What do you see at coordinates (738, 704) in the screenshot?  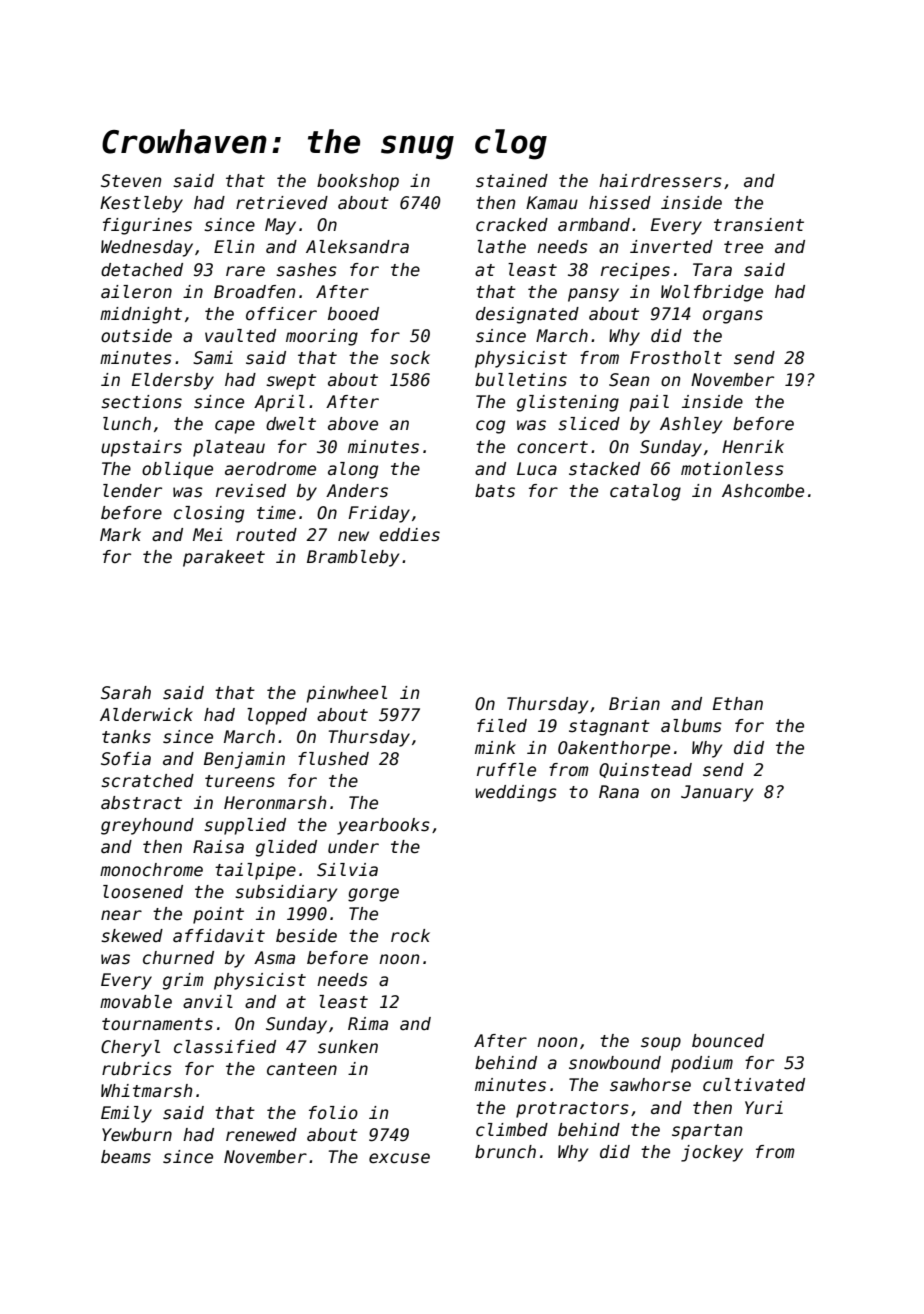 I see `Ethan` at bounding box center [738, 704].
